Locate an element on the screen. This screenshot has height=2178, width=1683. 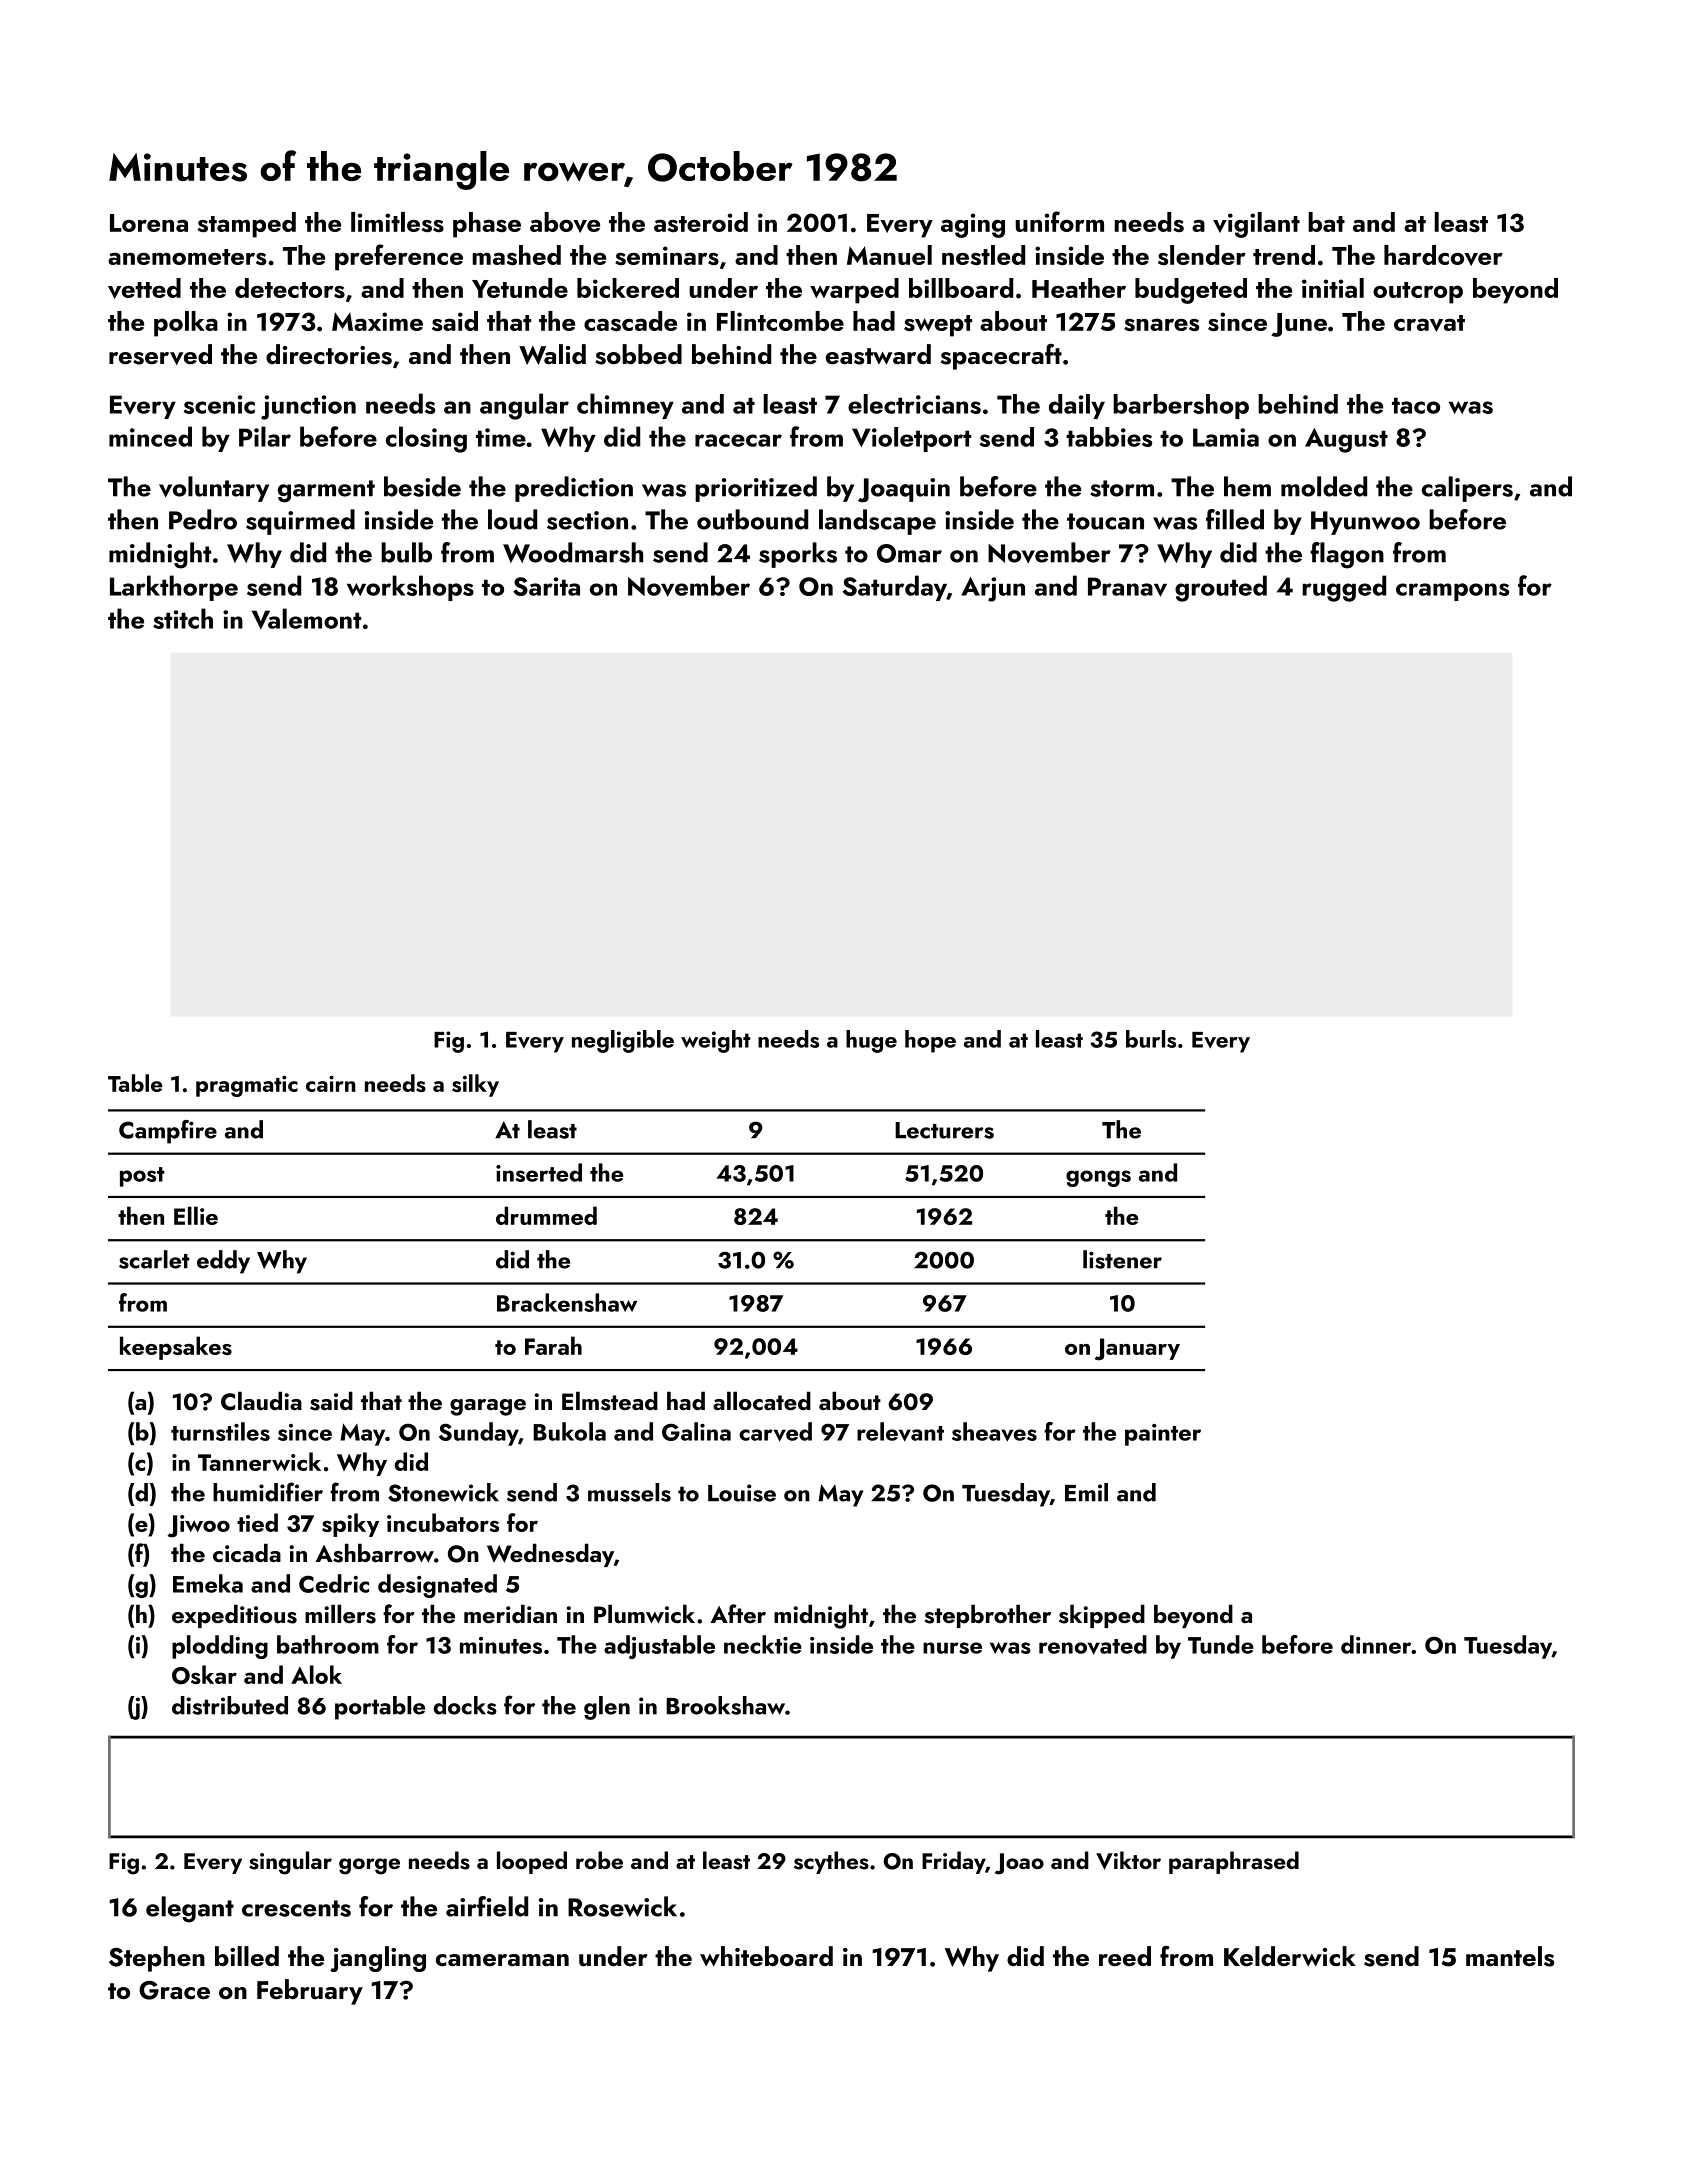
weight is located at coordinates (716, 1041).
